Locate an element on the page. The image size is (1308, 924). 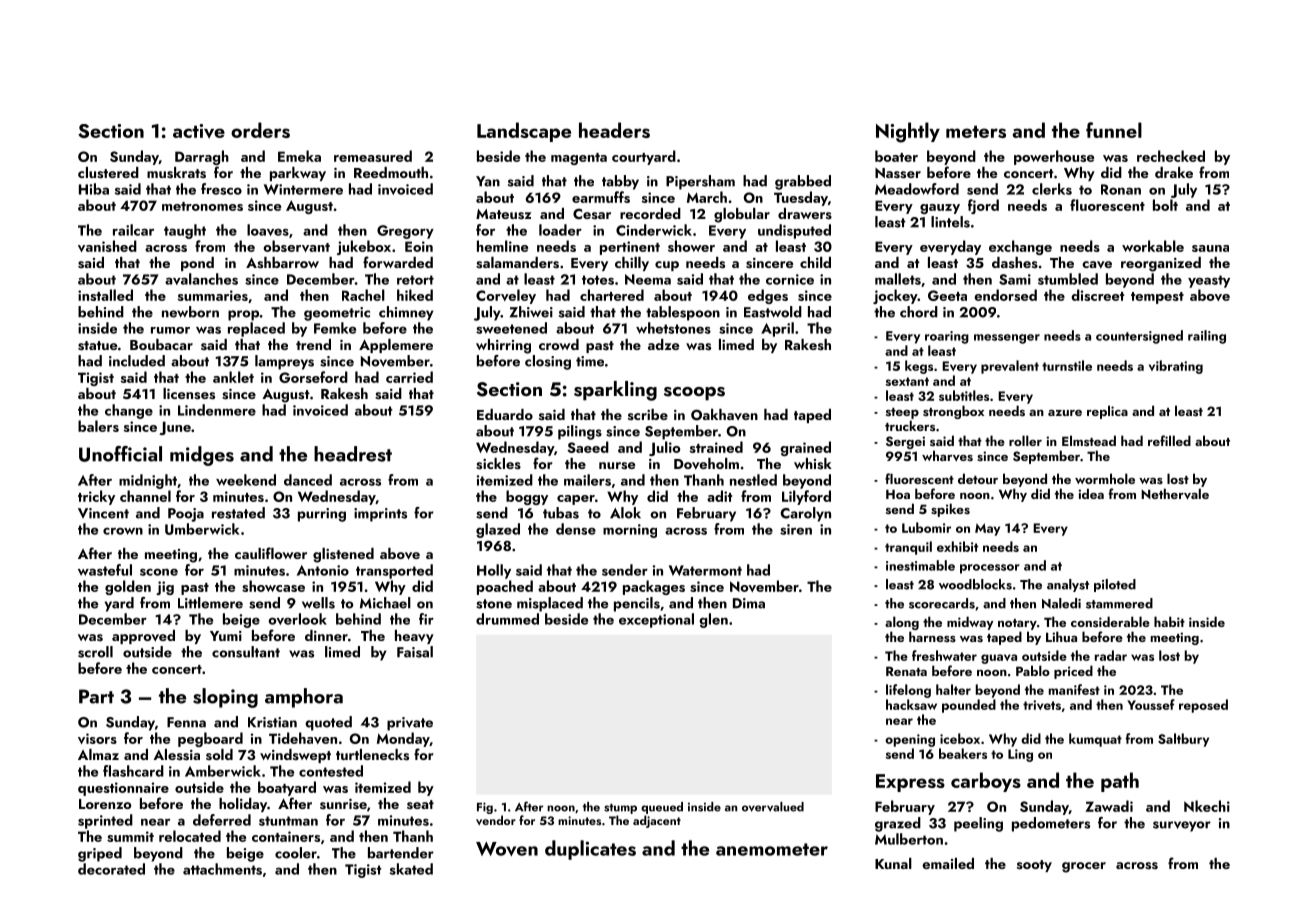
bartender is located at coordinates (401, 853).
